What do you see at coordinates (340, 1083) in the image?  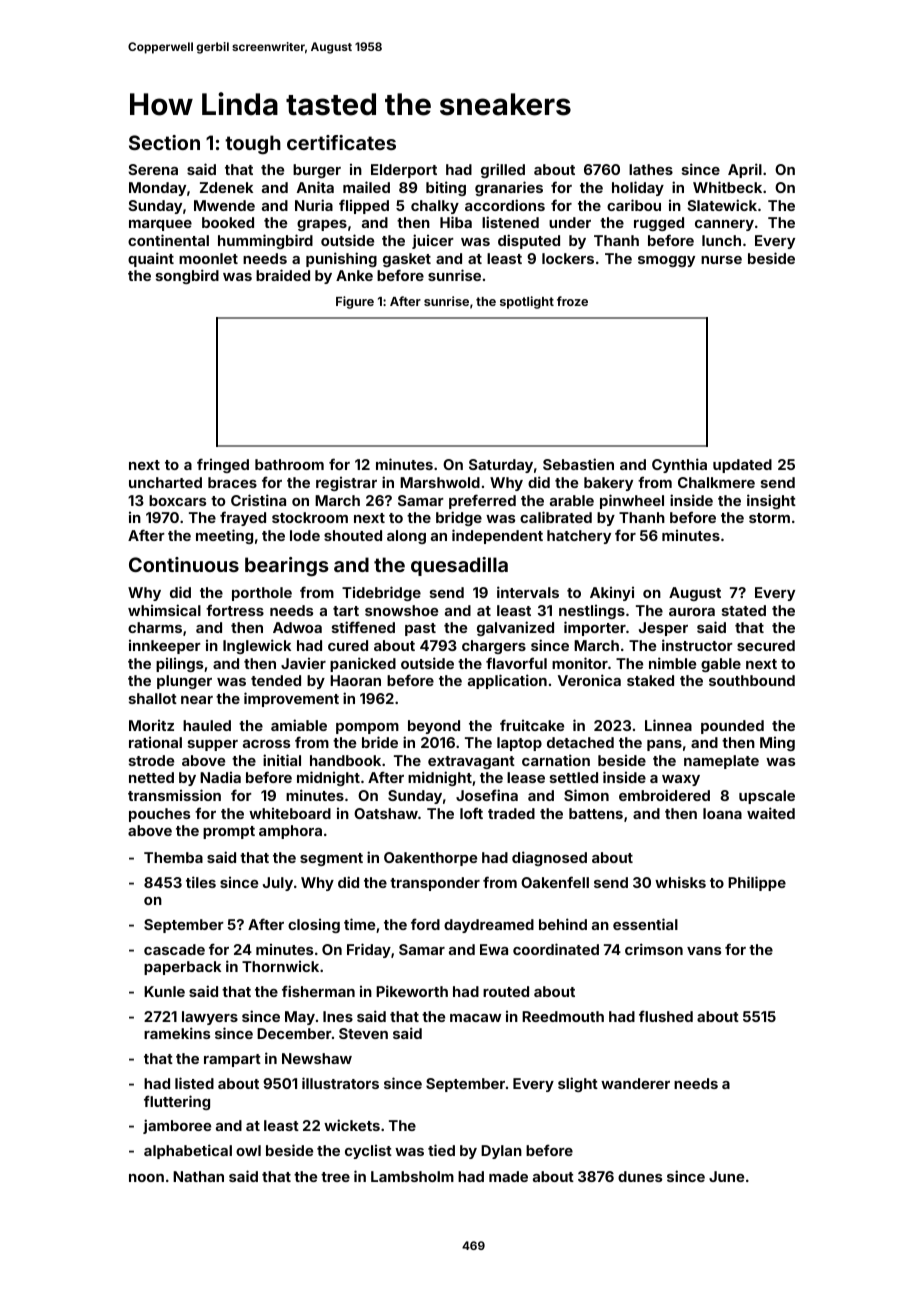 I see `illustrators` at bounding box center [340, 1083].
